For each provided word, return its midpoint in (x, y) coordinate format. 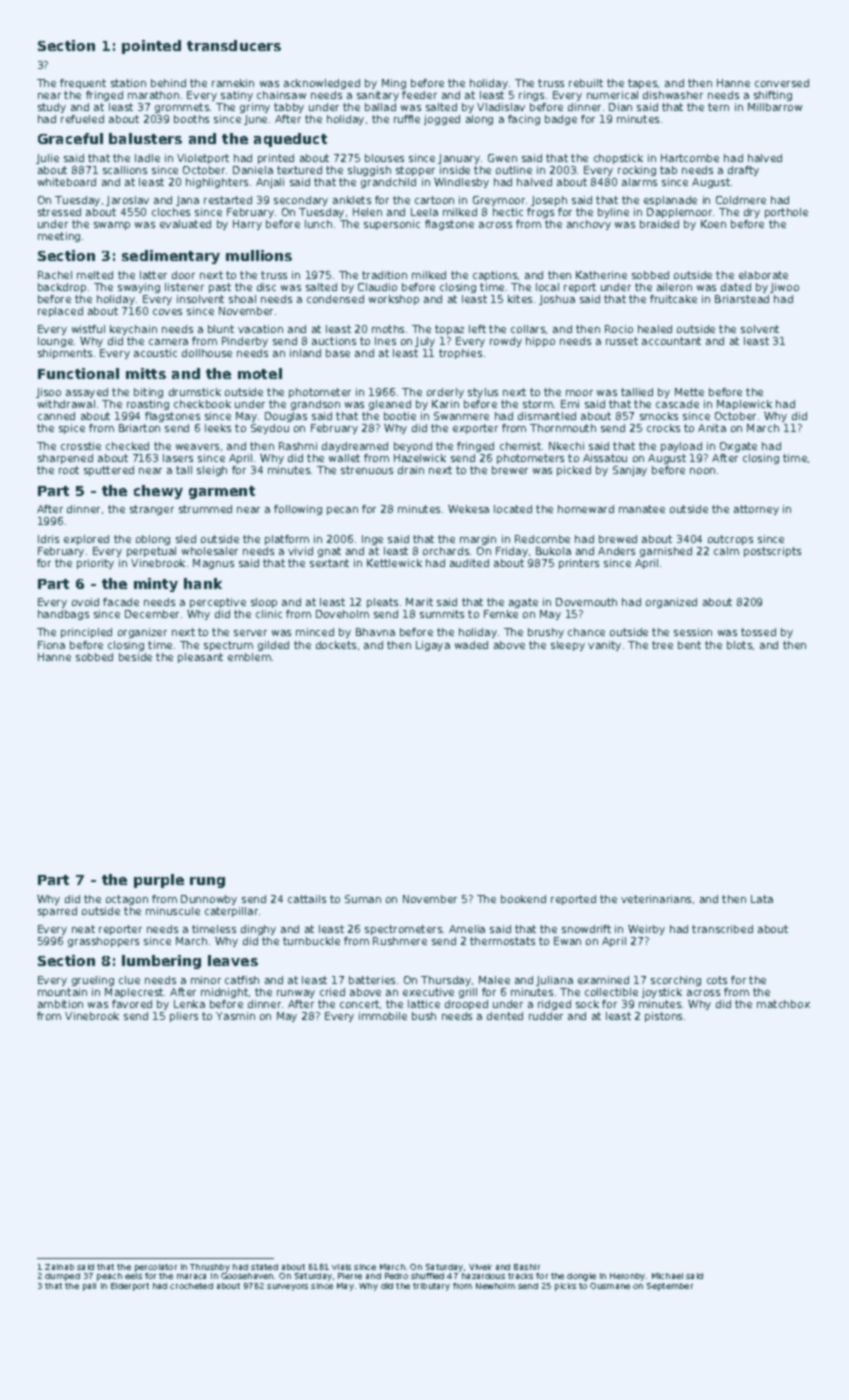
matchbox (783, 1004)
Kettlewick (394, 563)
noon (702, 471)
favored (132, 1004)
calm (726, 551)
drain (411, 470)
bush (424, 1016)
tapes (642, 84)
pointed (151, 47)
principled (86, 633)
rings (531, 96)
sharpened (65, 459)
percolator (156, 1268)
